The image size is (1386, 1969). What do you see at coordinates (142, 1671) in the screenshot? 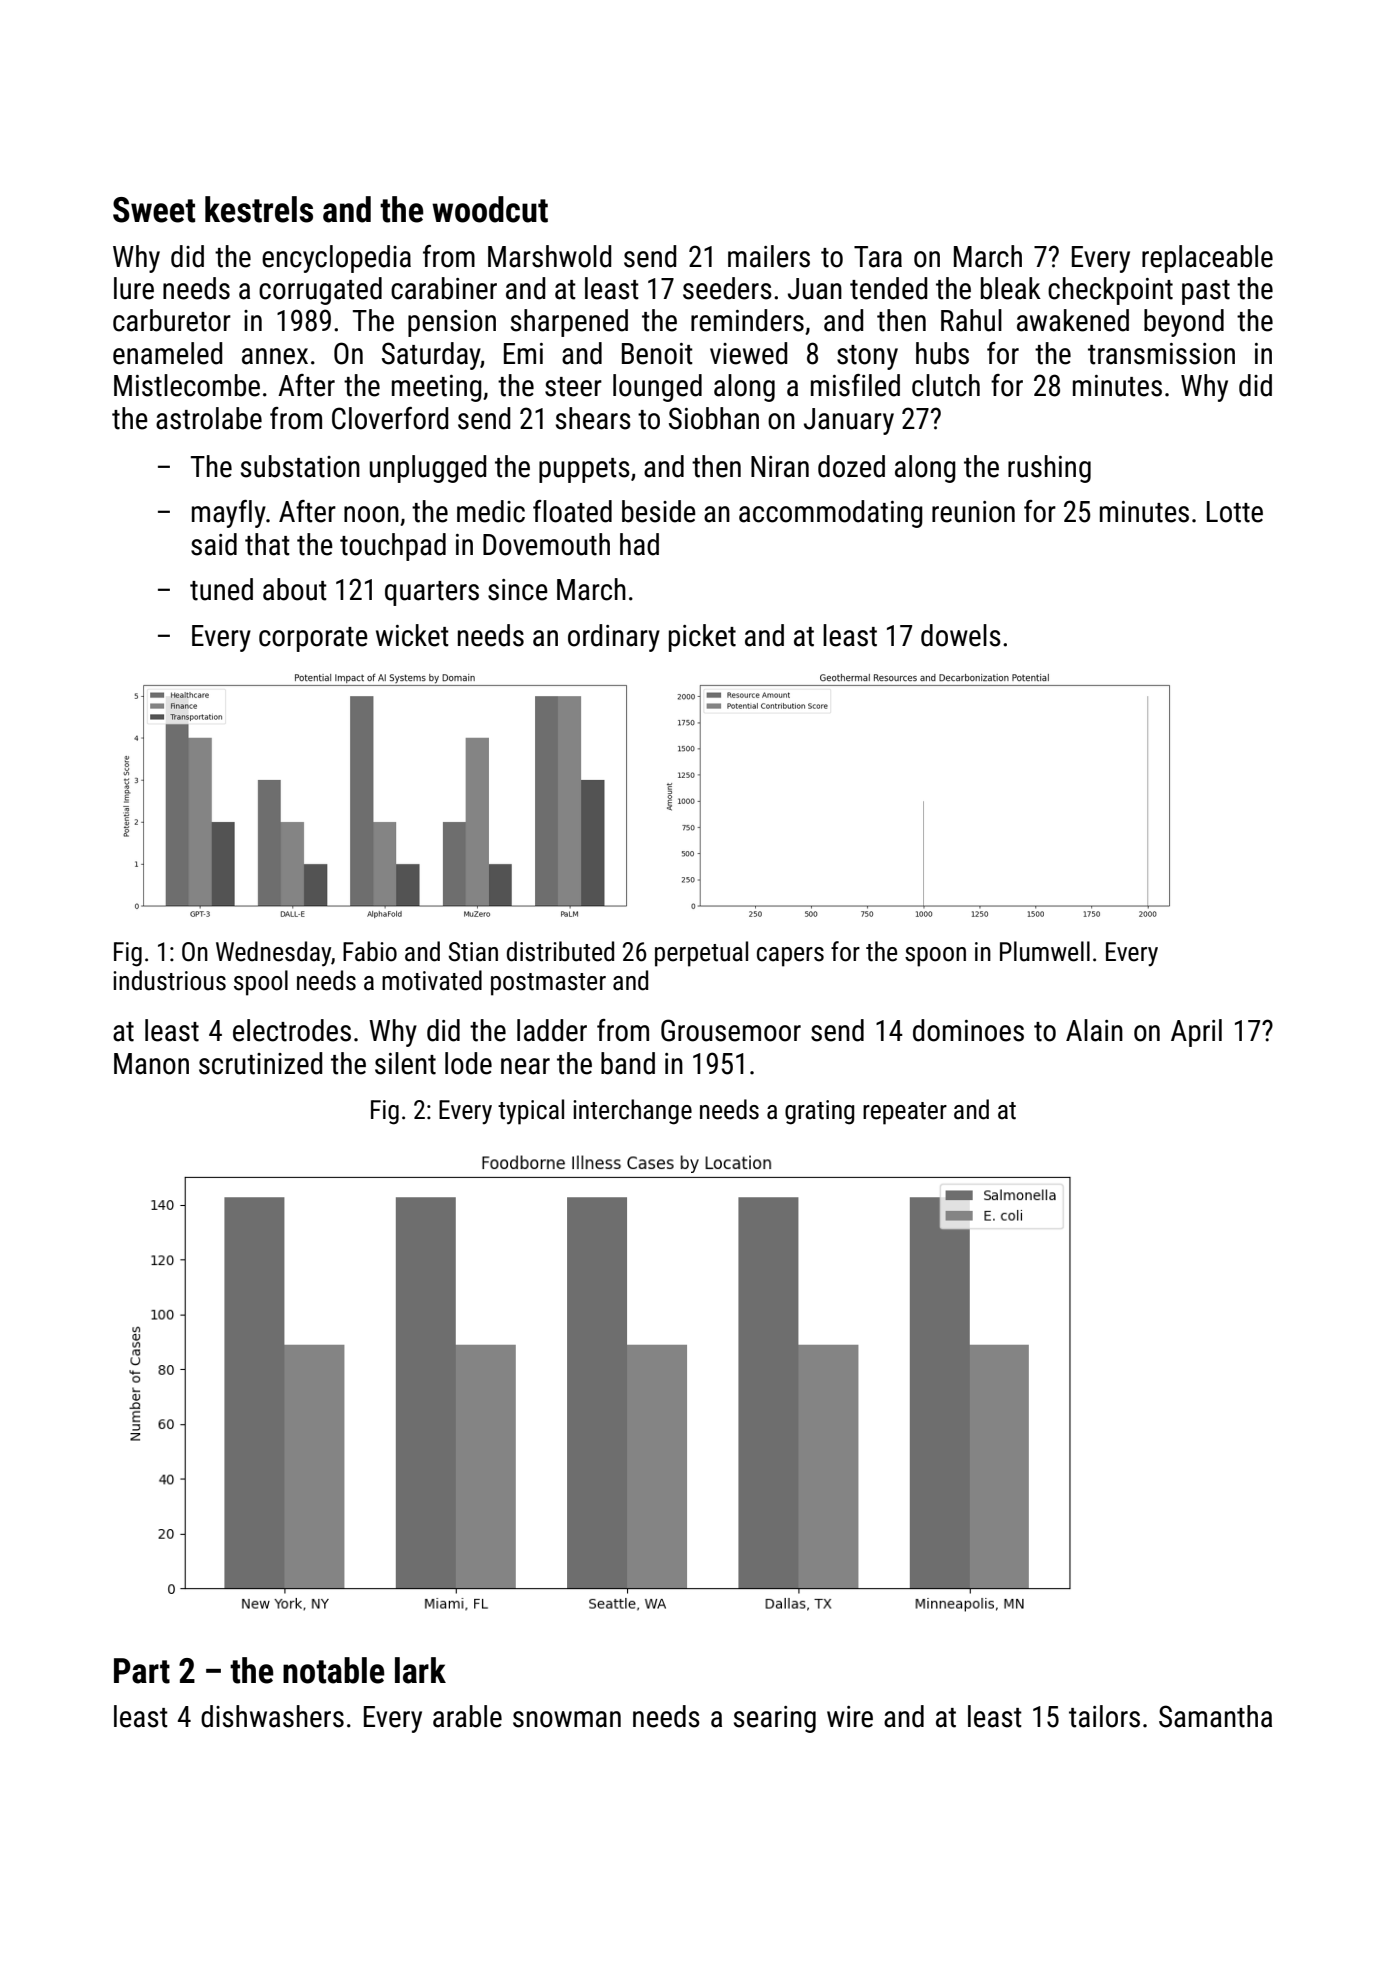
I see `Part` at bounding box center [142, 1671].
